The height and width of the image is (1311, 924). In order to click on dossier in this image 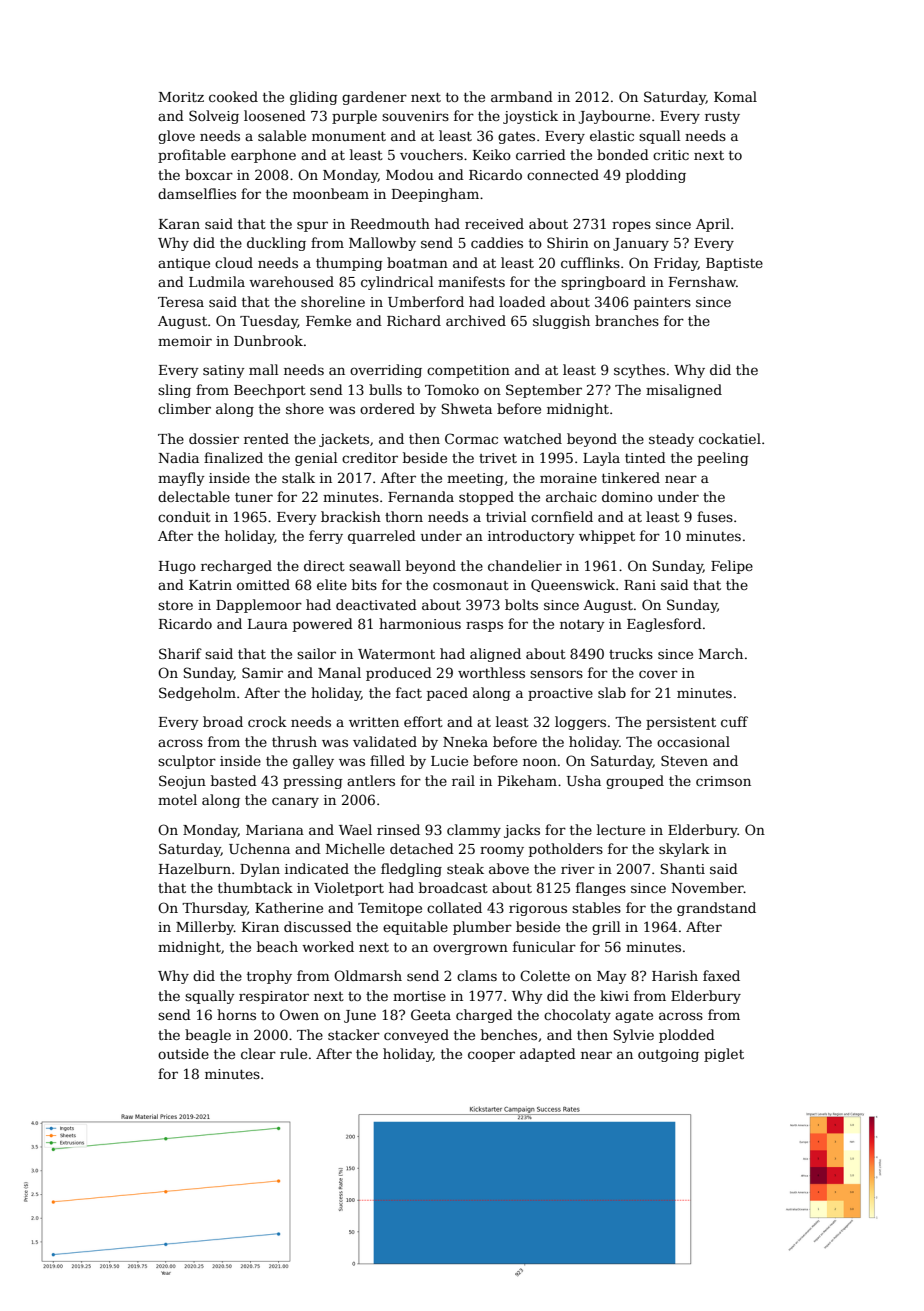, I will do `click(214, 438)`.
